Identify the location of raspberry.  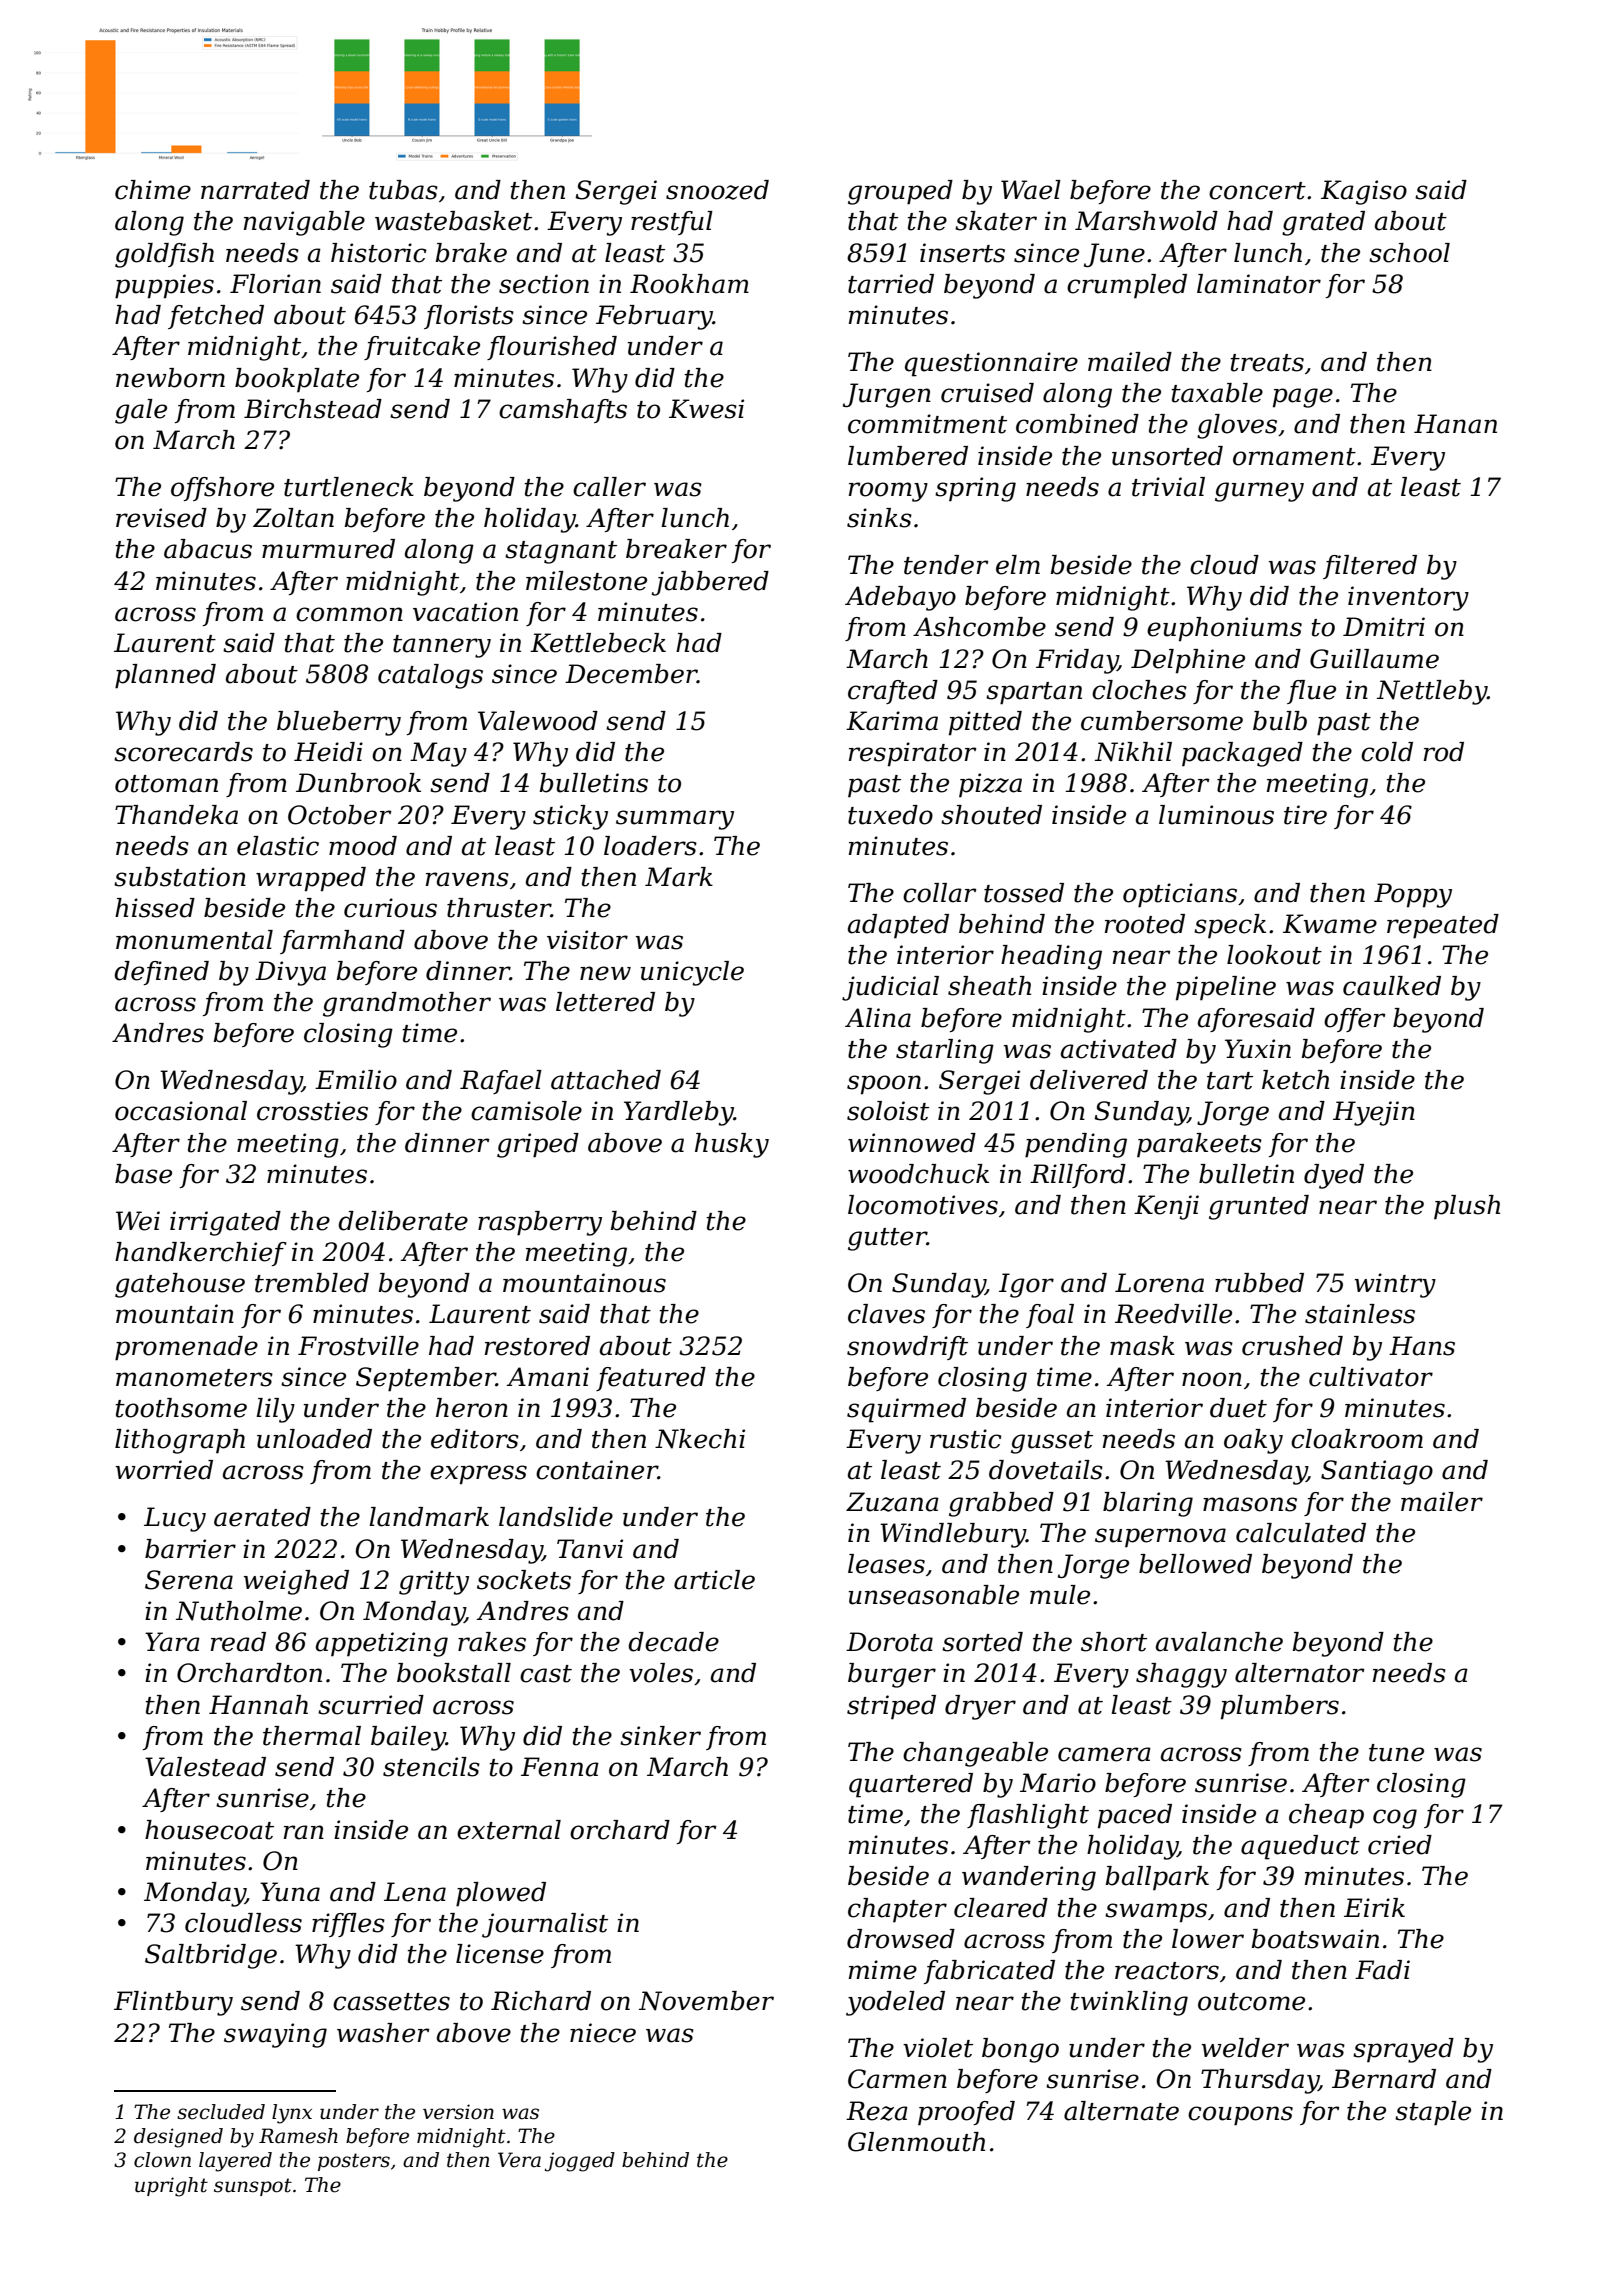
(540, 1223).
